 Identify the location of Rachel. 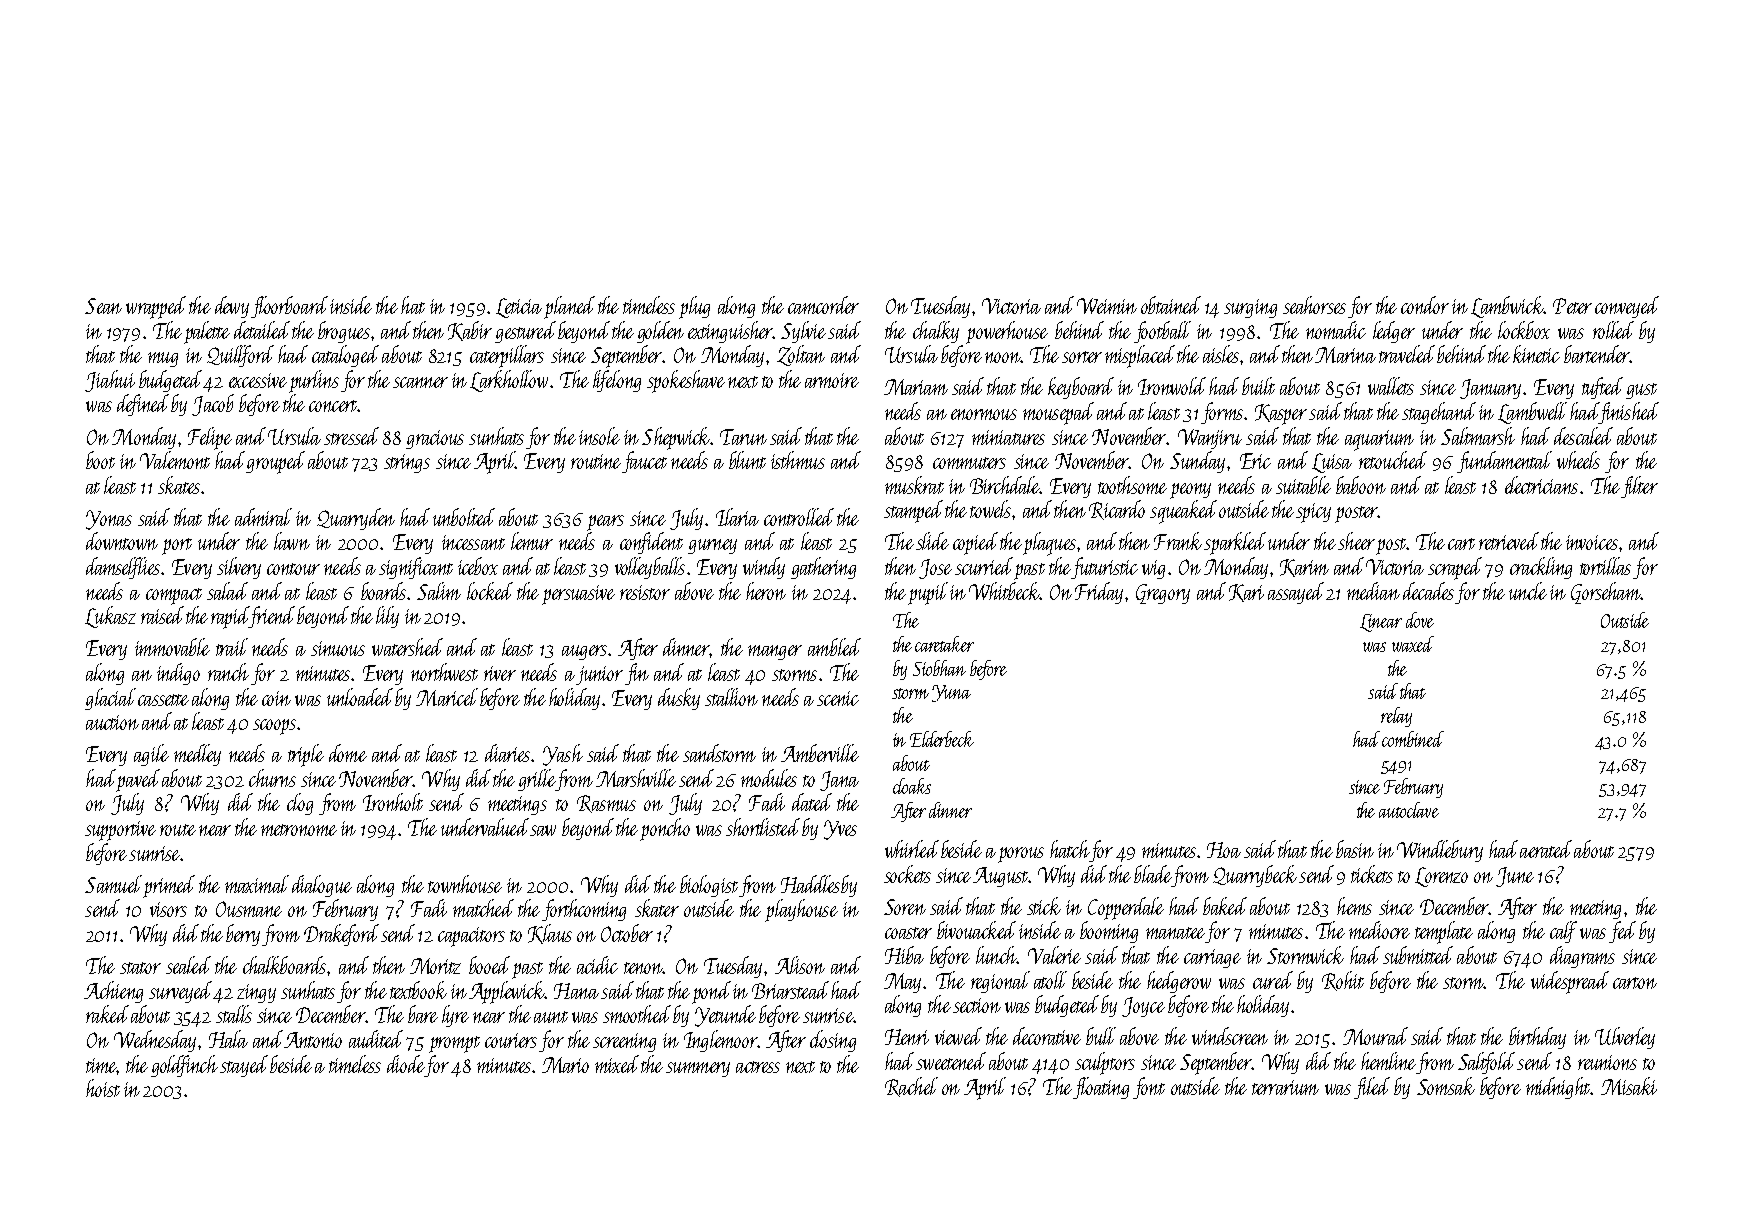
(911, 1087).
